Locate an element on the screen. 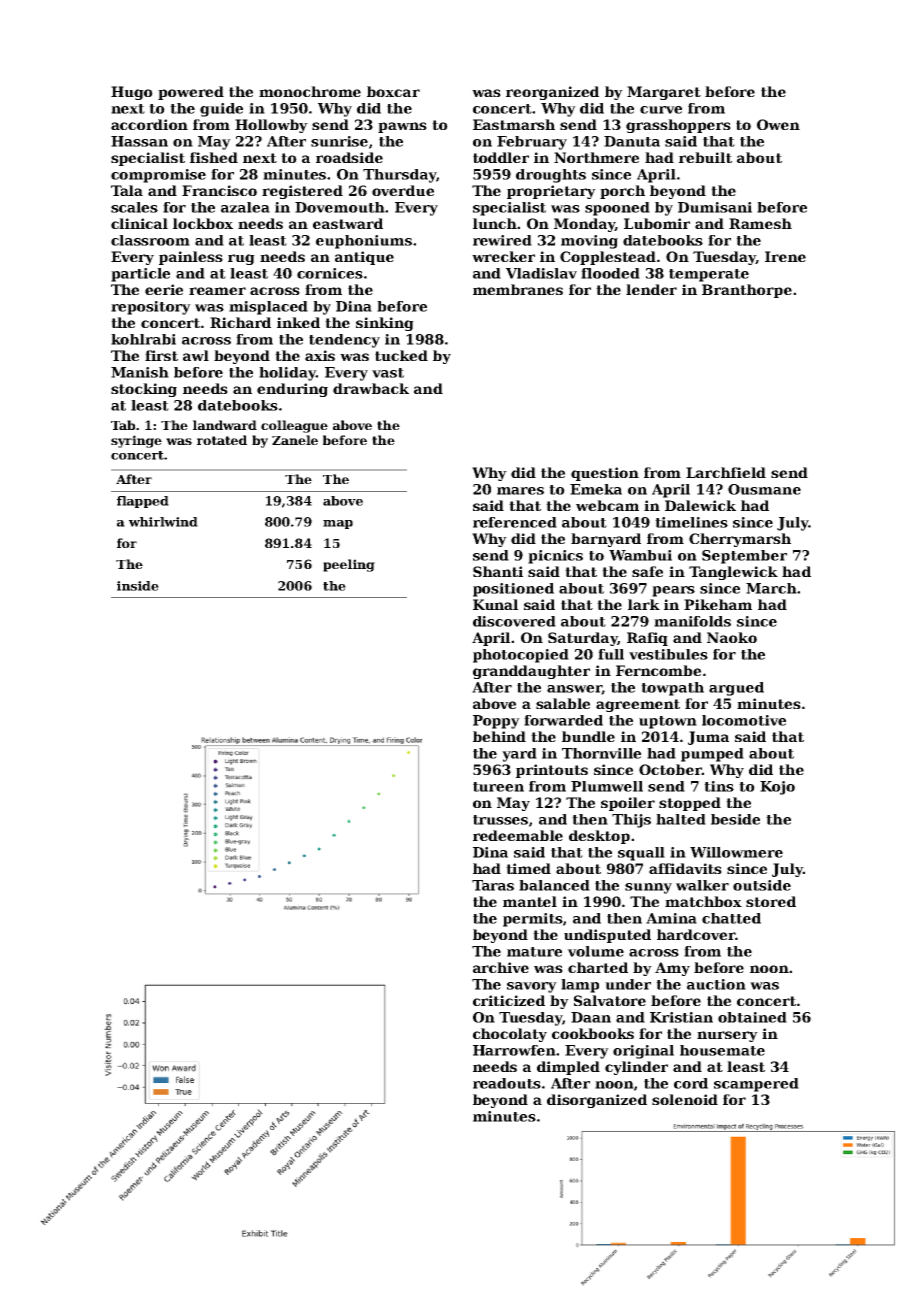 This screenshot has width=924, height=1308. Owen is located at coordinates (778, 124).
